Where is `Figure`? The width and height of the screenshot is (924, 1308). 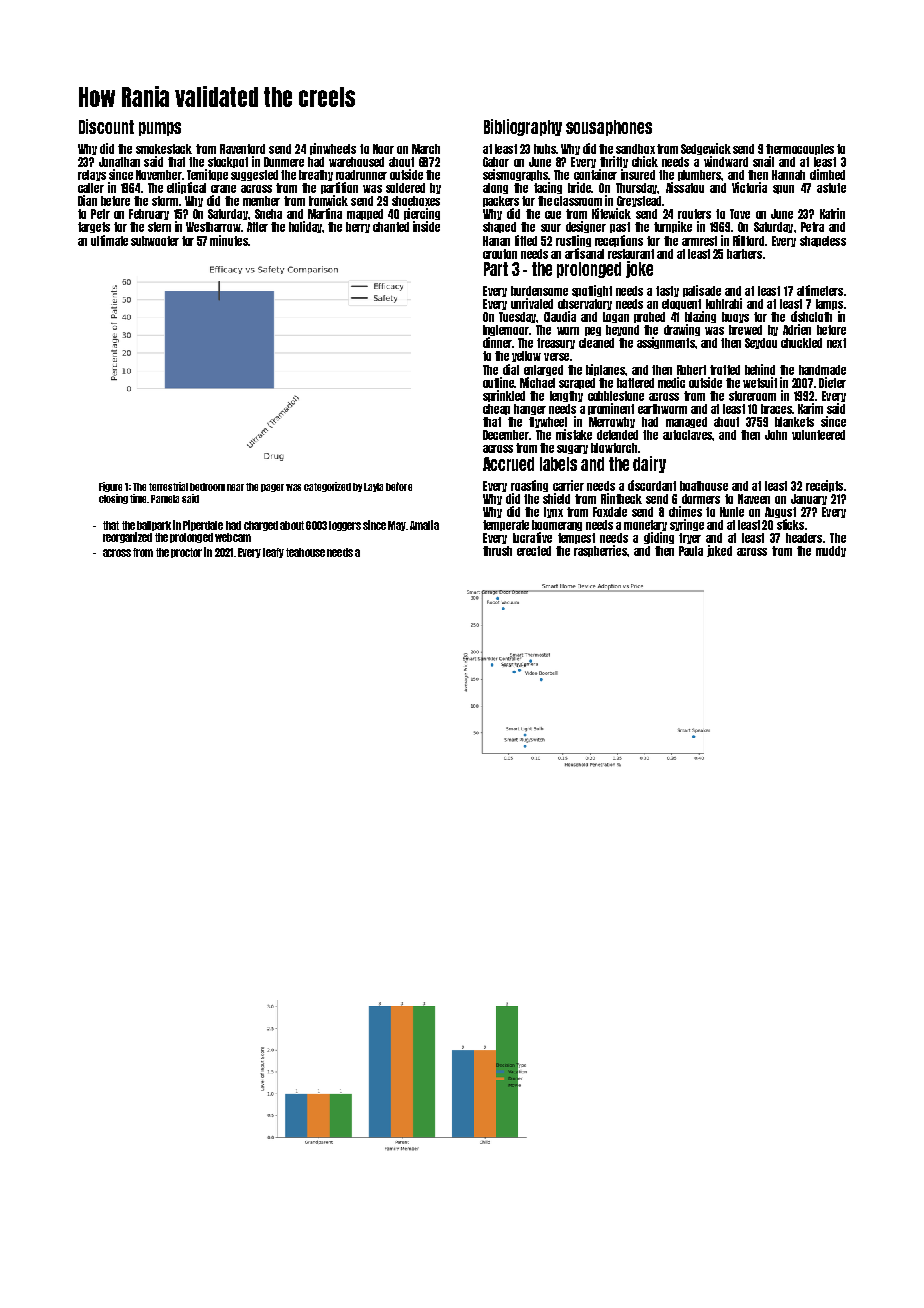
Figure is located at coordinates (110, 487).
